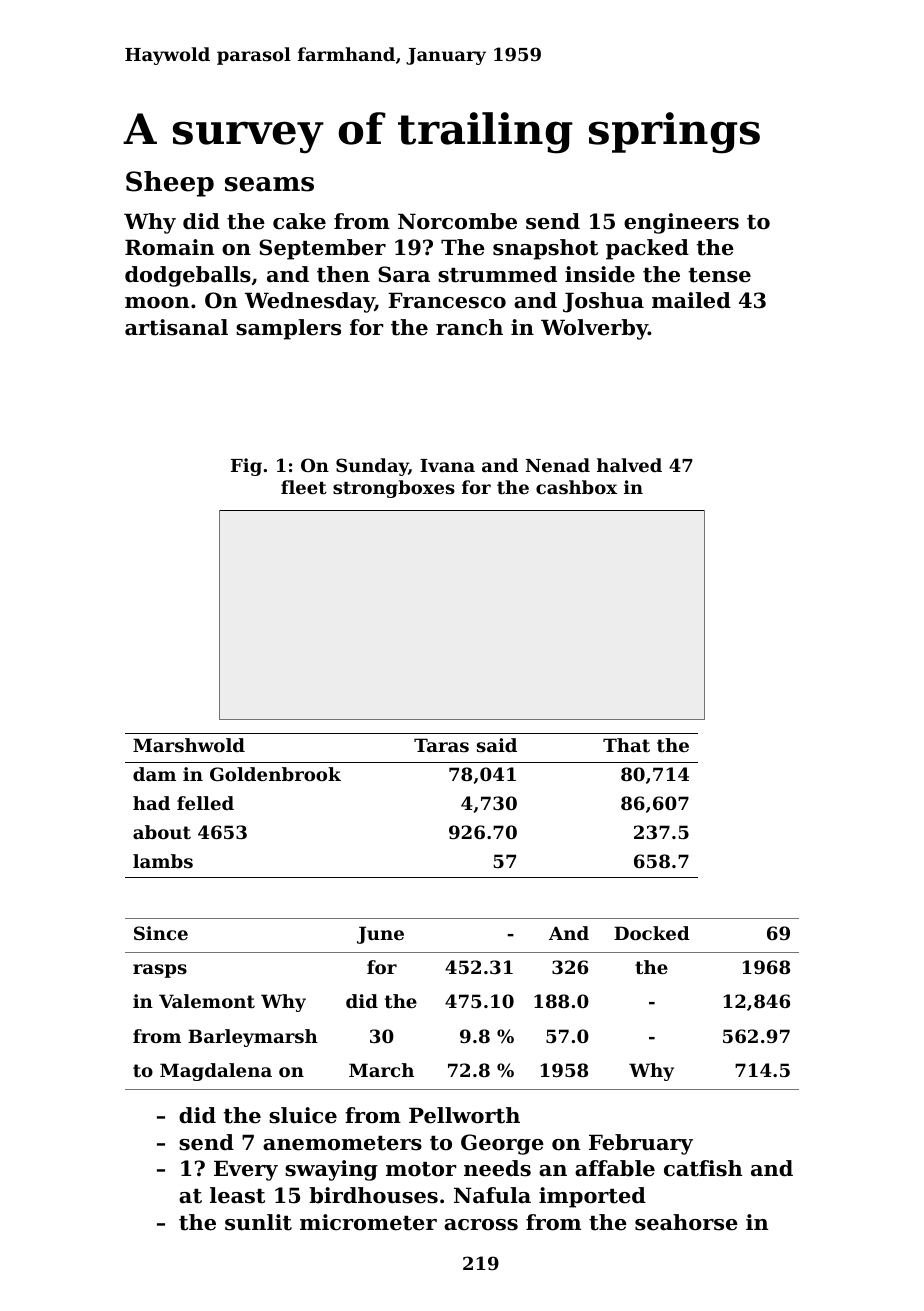  What do you see at coordinates (457, 221) in the screenshot?
I see `Norcombe` at bounding box center [457, 221].
